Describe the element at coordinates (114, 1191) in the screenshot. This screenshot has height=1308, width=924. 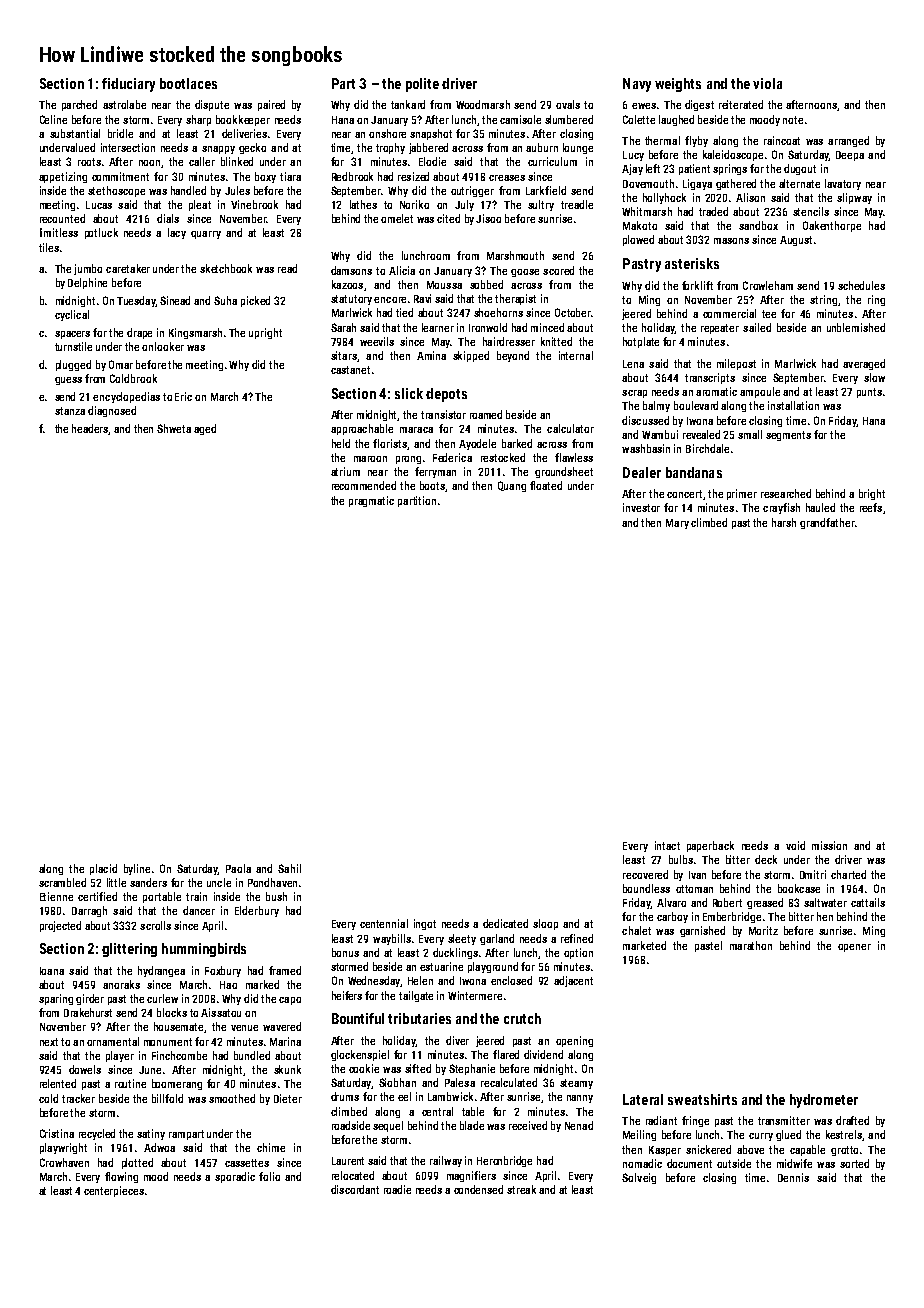
I see `centerpieces` at that location.
